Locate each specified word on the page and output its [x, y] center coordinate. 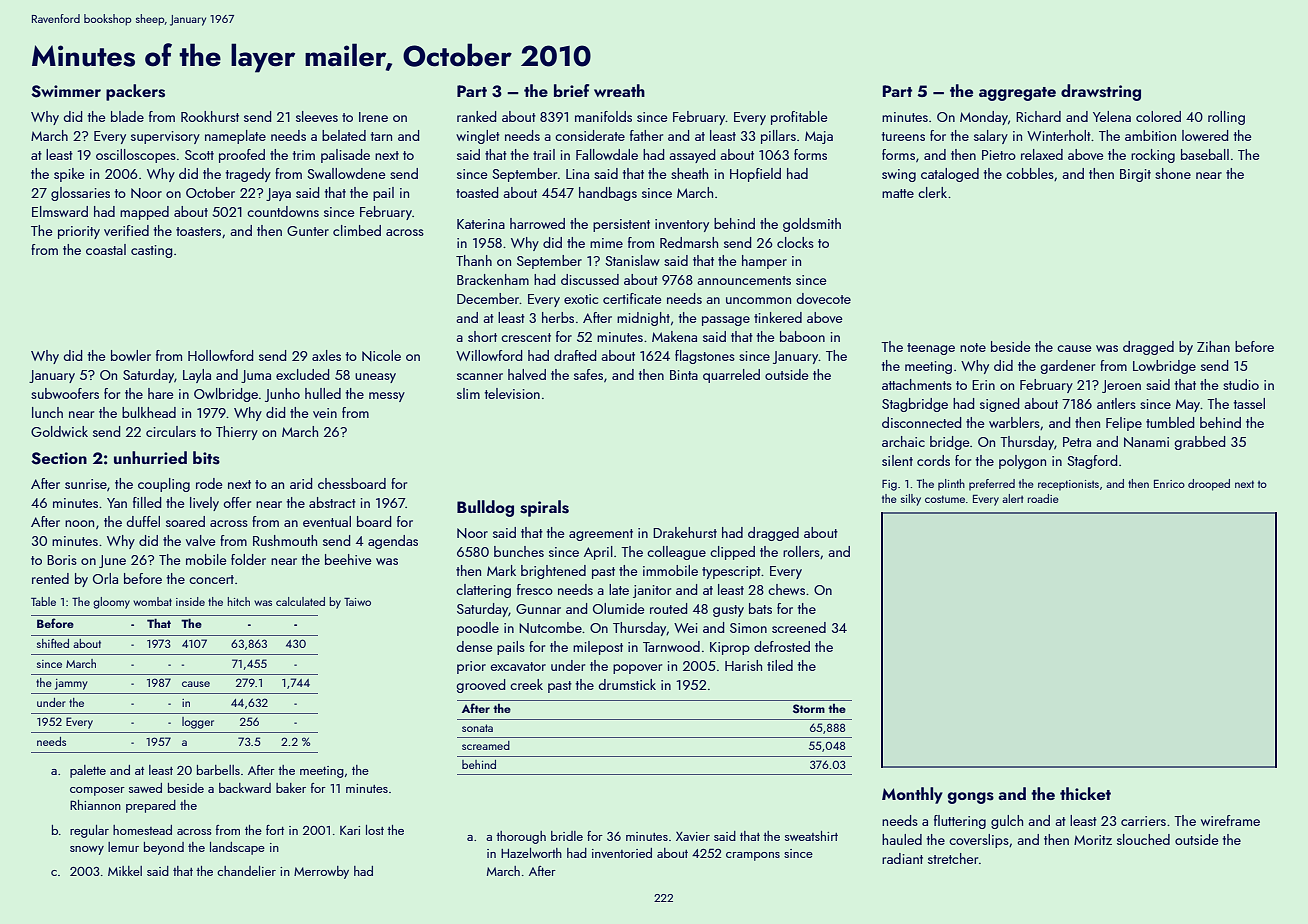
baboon [802, 336]
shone [1173, 173]
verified [126, 230]
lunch [47, 412]
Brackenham [493, 279]
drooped [1209, 485]
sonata [477, 728]
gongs [971, 798]
